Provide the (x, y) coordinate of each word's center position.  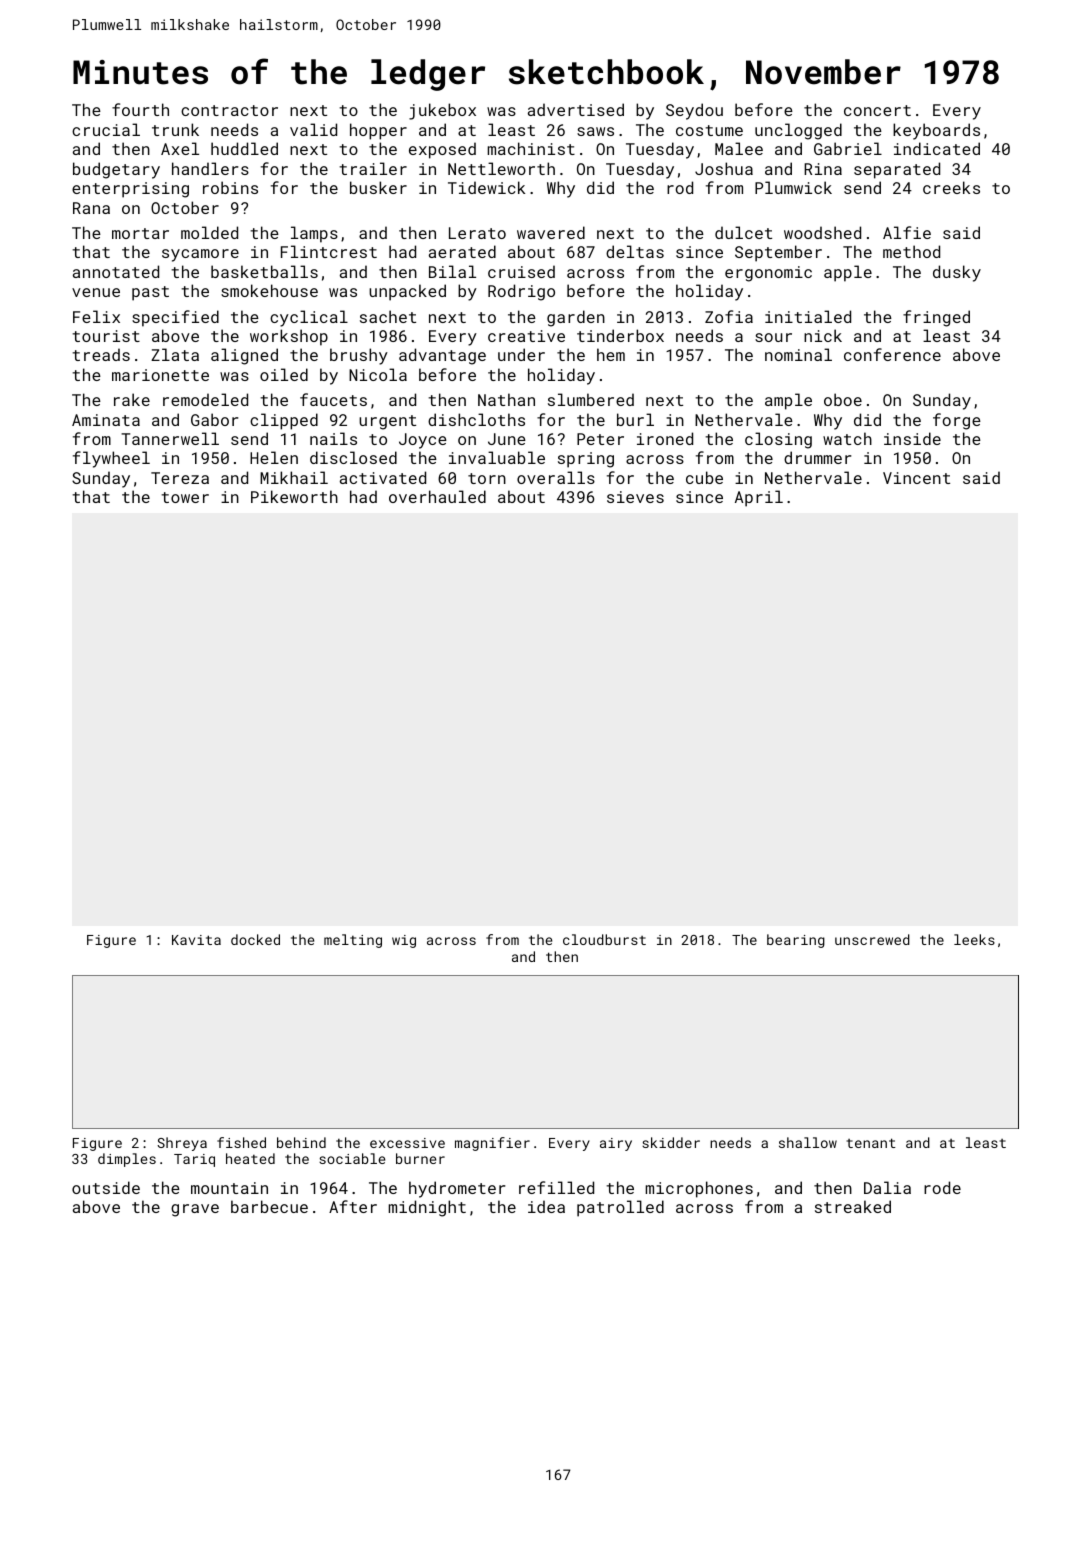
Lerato (477, 233)
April (759, 498)
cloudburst (604, 939)
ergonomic (768, 274)
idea (546, 1206)
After (353, 1206)
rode (942, 1187)
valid (313, 129)
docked (255, 939)
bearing (796, 941)
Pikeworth (294, 496)
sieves (635, 497)
